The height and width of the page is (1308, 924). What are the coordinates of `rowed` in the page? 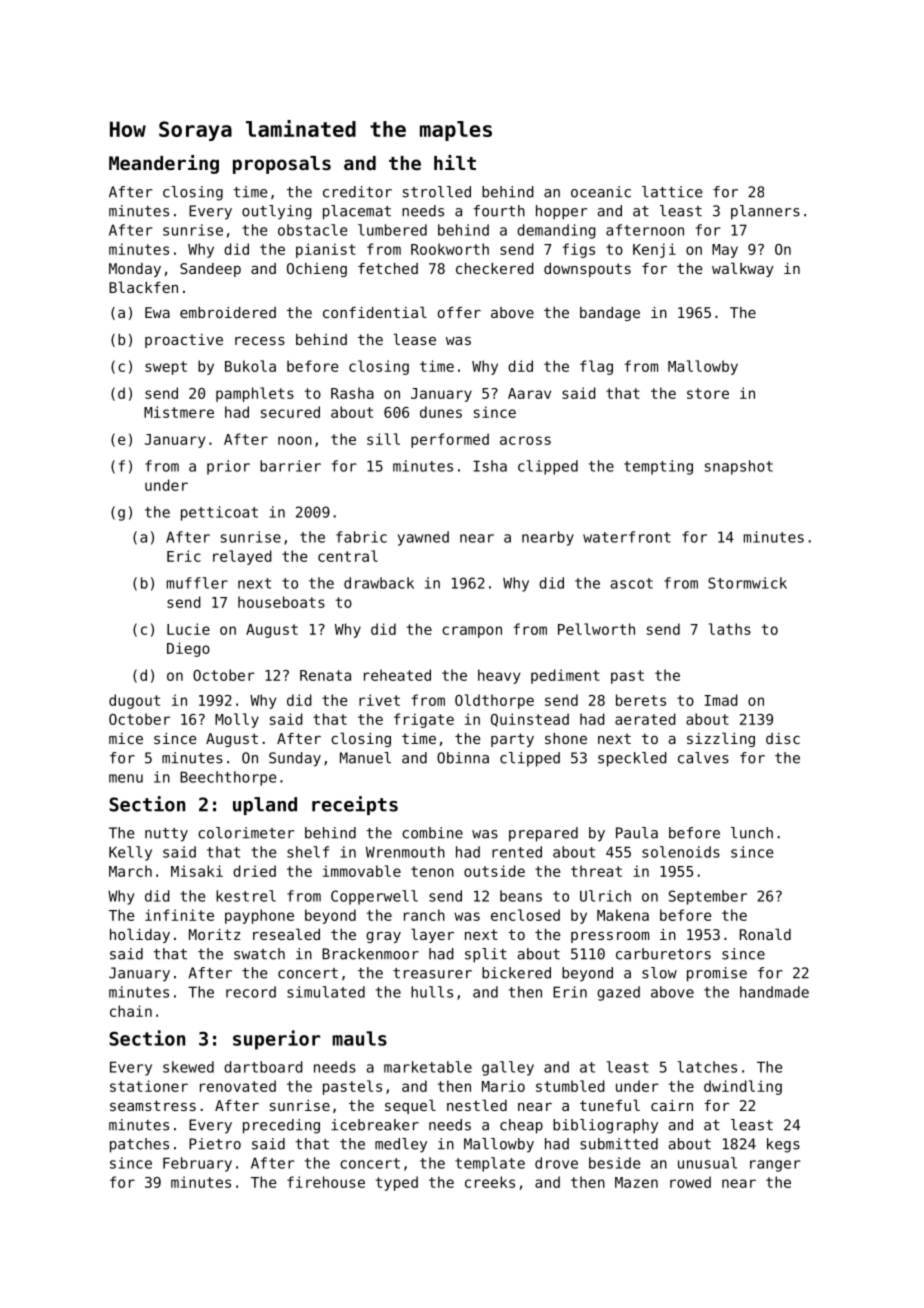 It's located at (690, 1182).
